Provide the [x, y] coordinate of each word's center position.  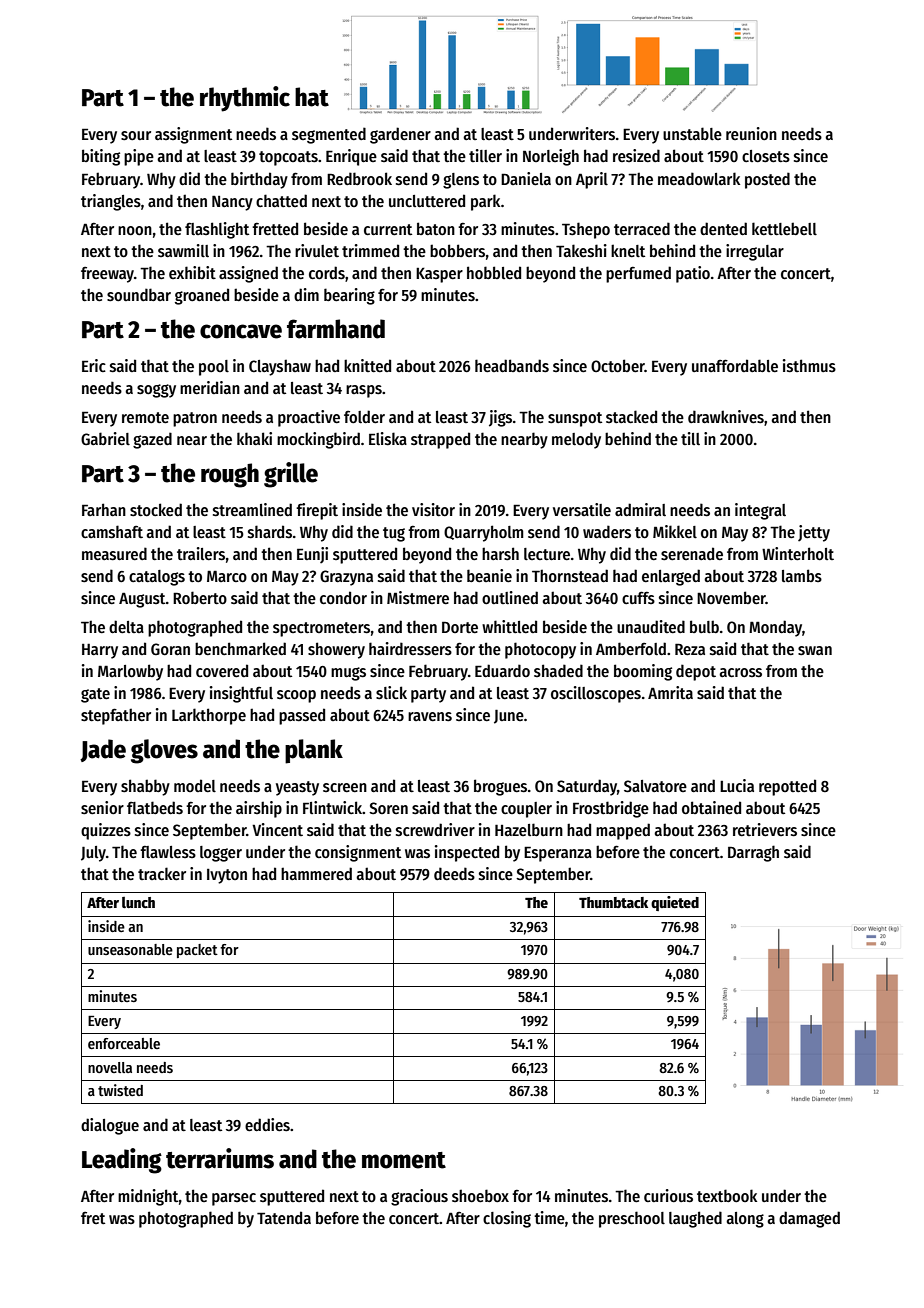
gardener [400, 135]
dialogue [110, 1126]
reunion [751, 133]
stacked [631, 416]
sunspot [575, 419]
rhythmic [245, 99]
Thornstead [570, 575]
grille [291, 475]
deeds [454, 873]
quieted [675, 903]
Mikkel [675, 531]
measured [114, 553]
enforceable [124, 1043]
